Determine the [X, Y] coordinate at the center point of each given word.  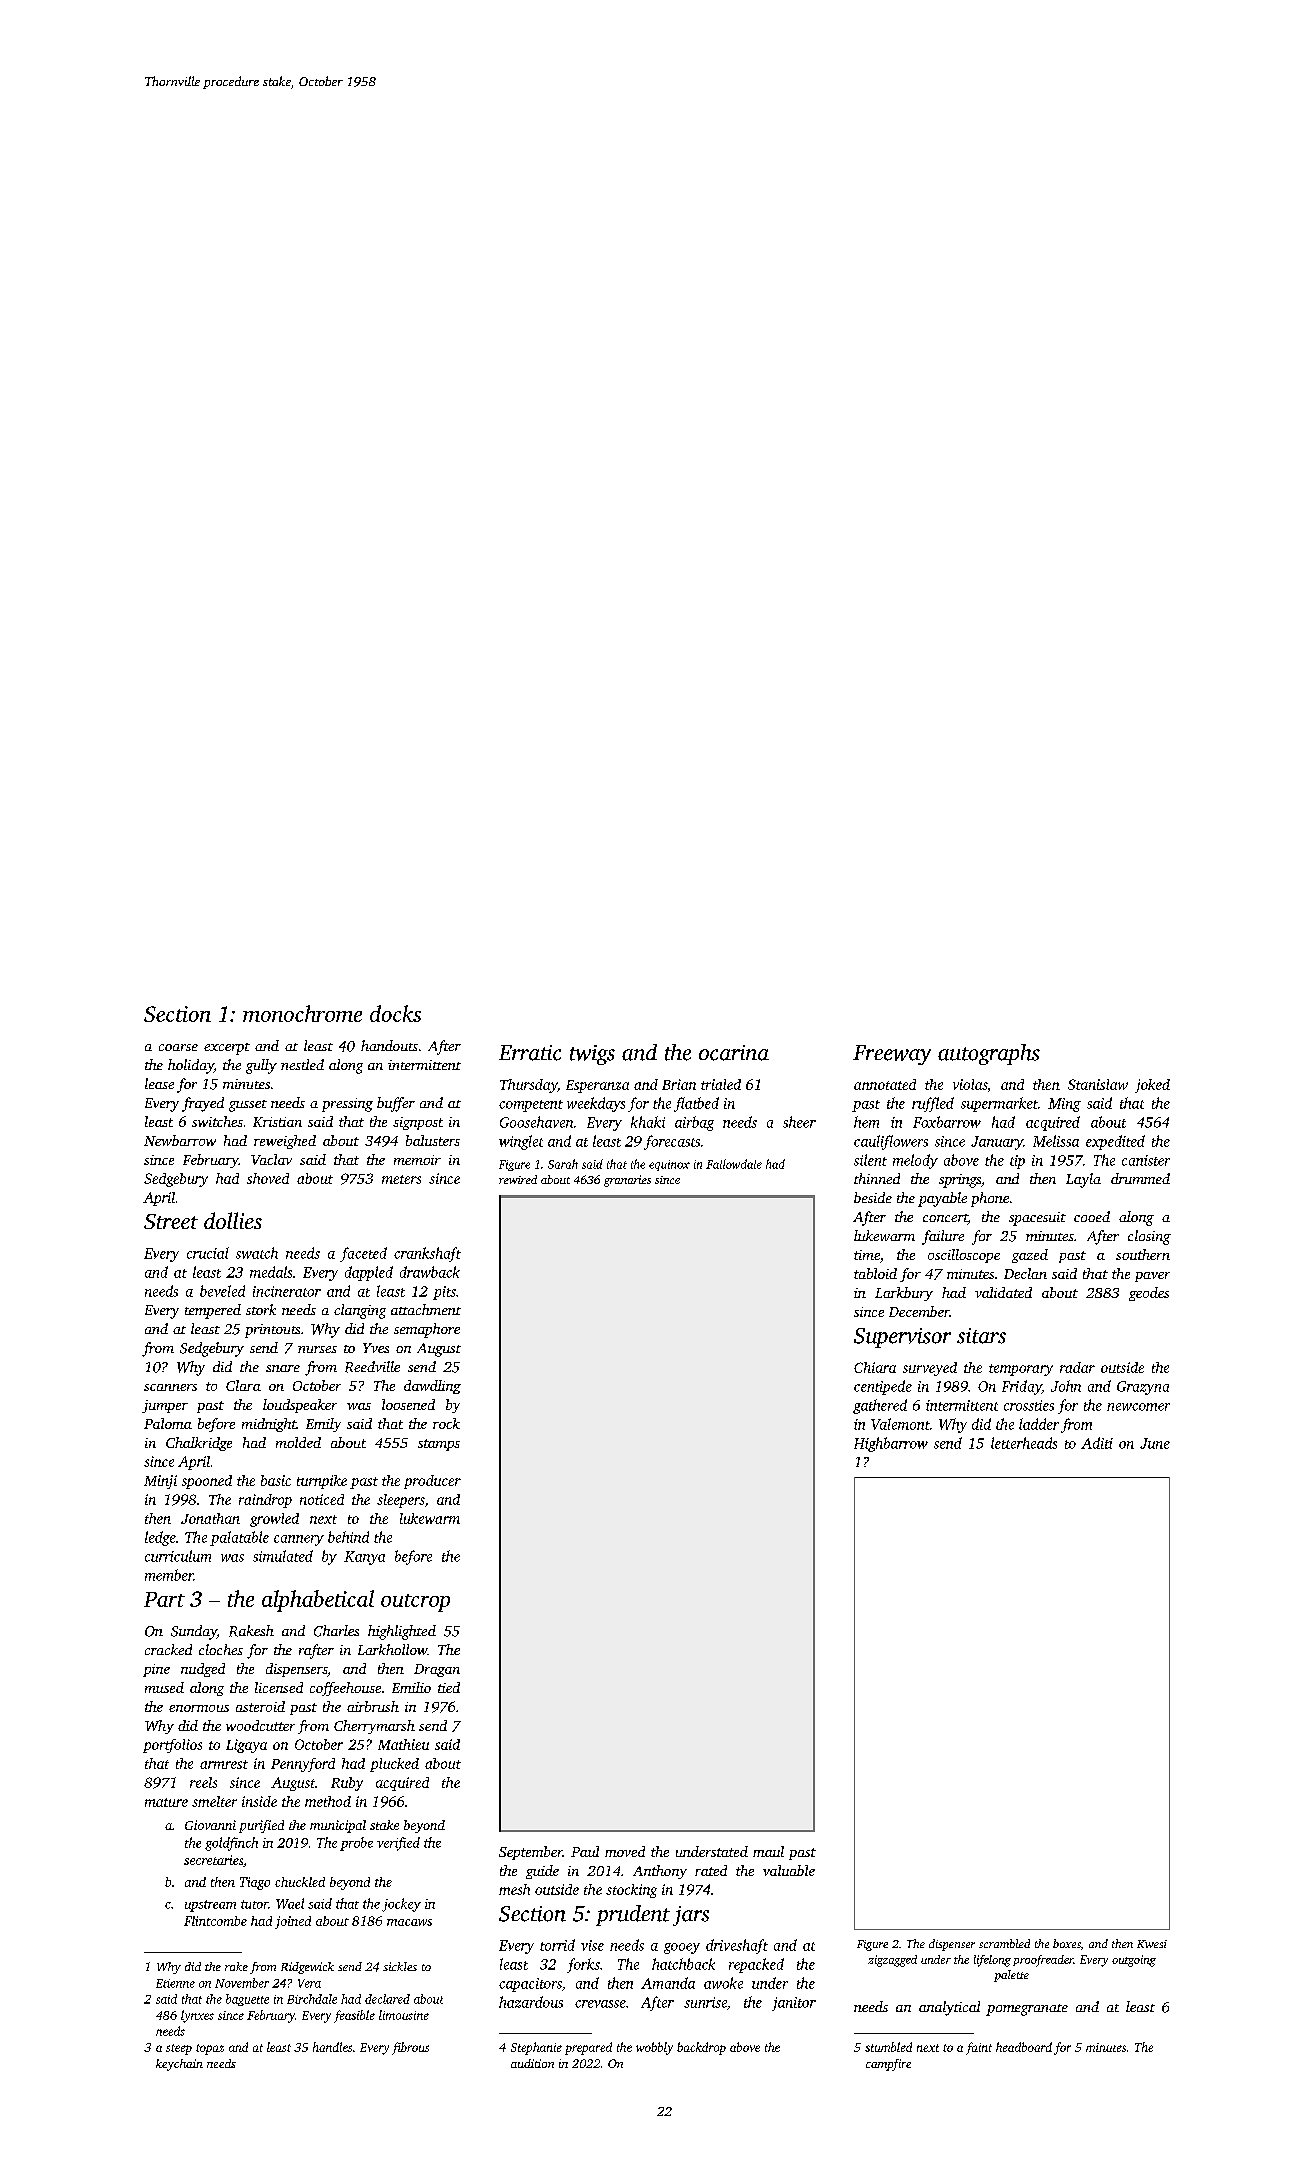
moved [625, 1851]
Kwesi [1152, 1944]
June [1155, 1443]
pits [444, 1293]
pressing [347, 1105]
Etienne [175, 1983]
